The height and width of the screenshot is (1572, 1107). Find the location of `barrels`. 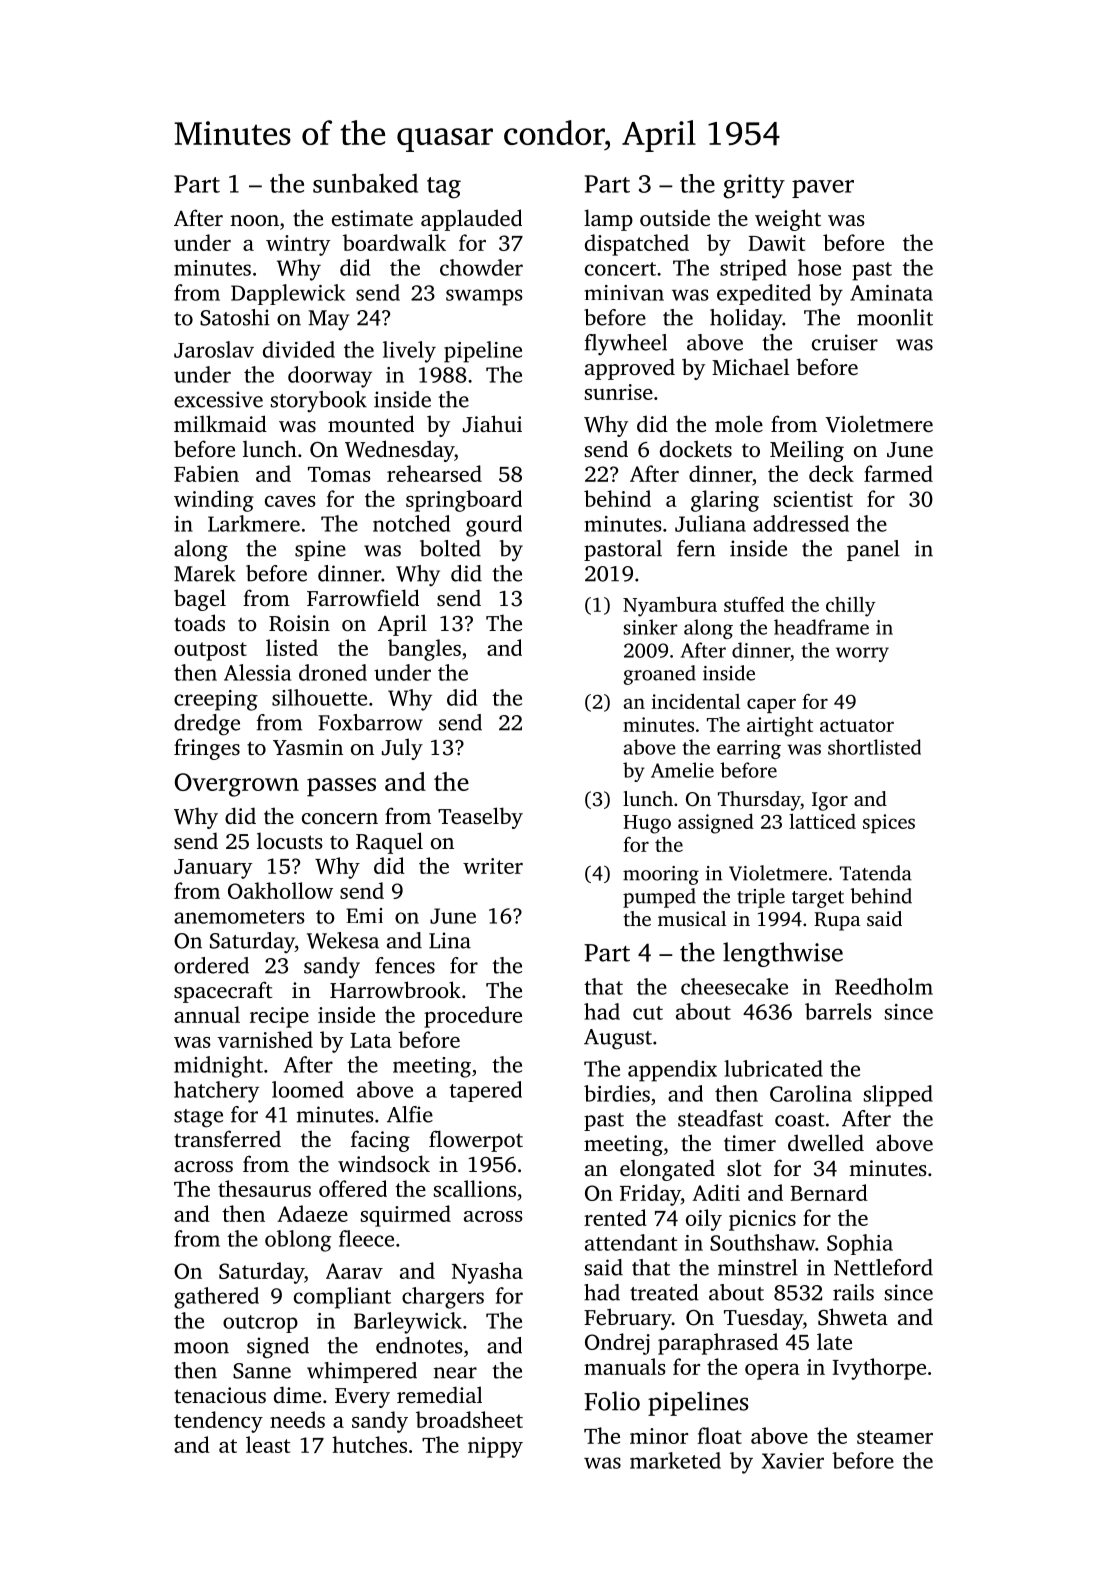

barrels is located at coordinates (838, 1011).
